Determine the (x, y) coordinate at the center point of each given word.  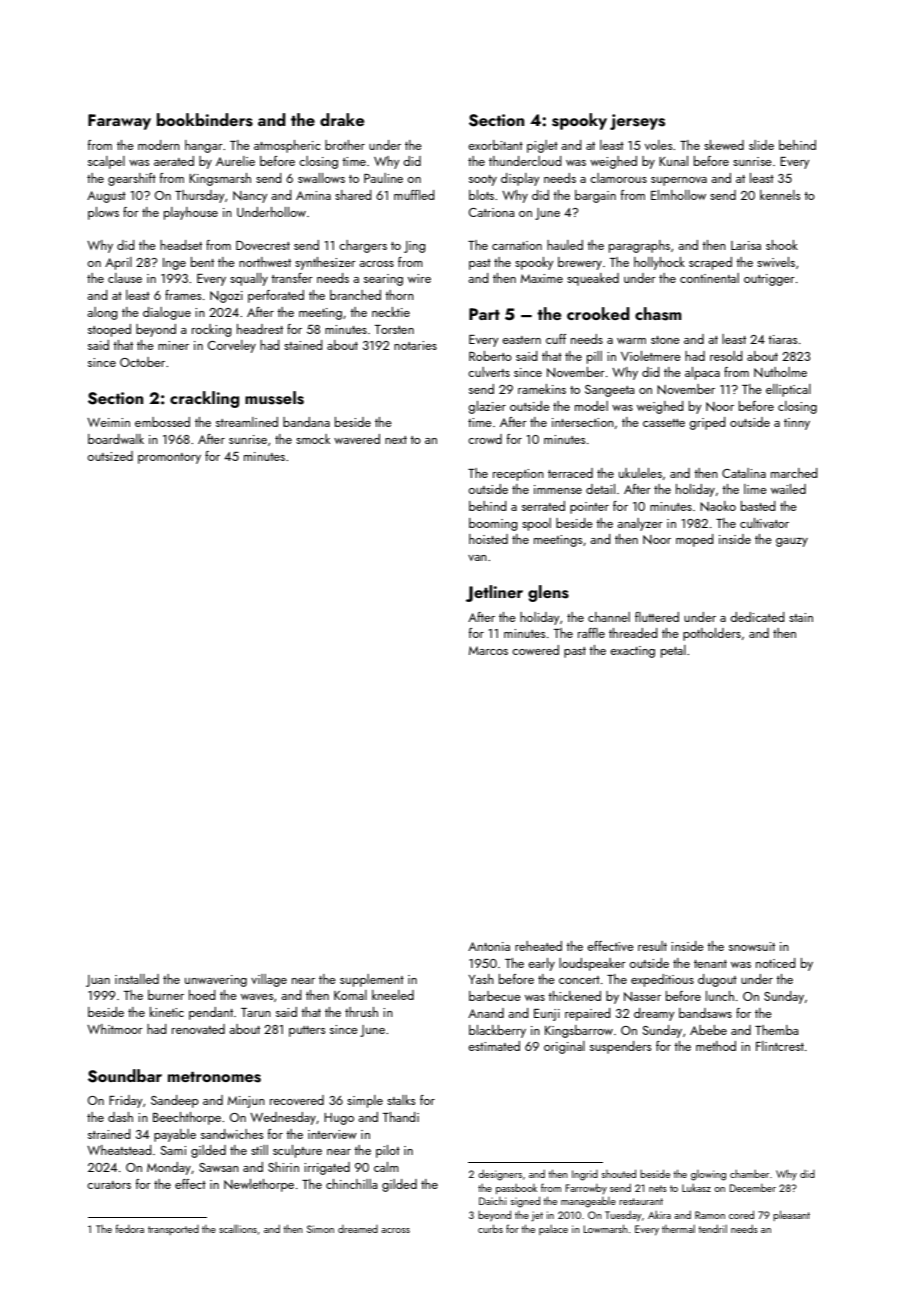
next (396, 440)
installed (137, 979)
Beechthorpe (187, 1118)
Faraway (119, 122)
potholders (712, 634)
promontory (169, 458)
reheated (538, 946)
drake (342, 119)
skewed (724, 145)
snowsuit (752, 946)
